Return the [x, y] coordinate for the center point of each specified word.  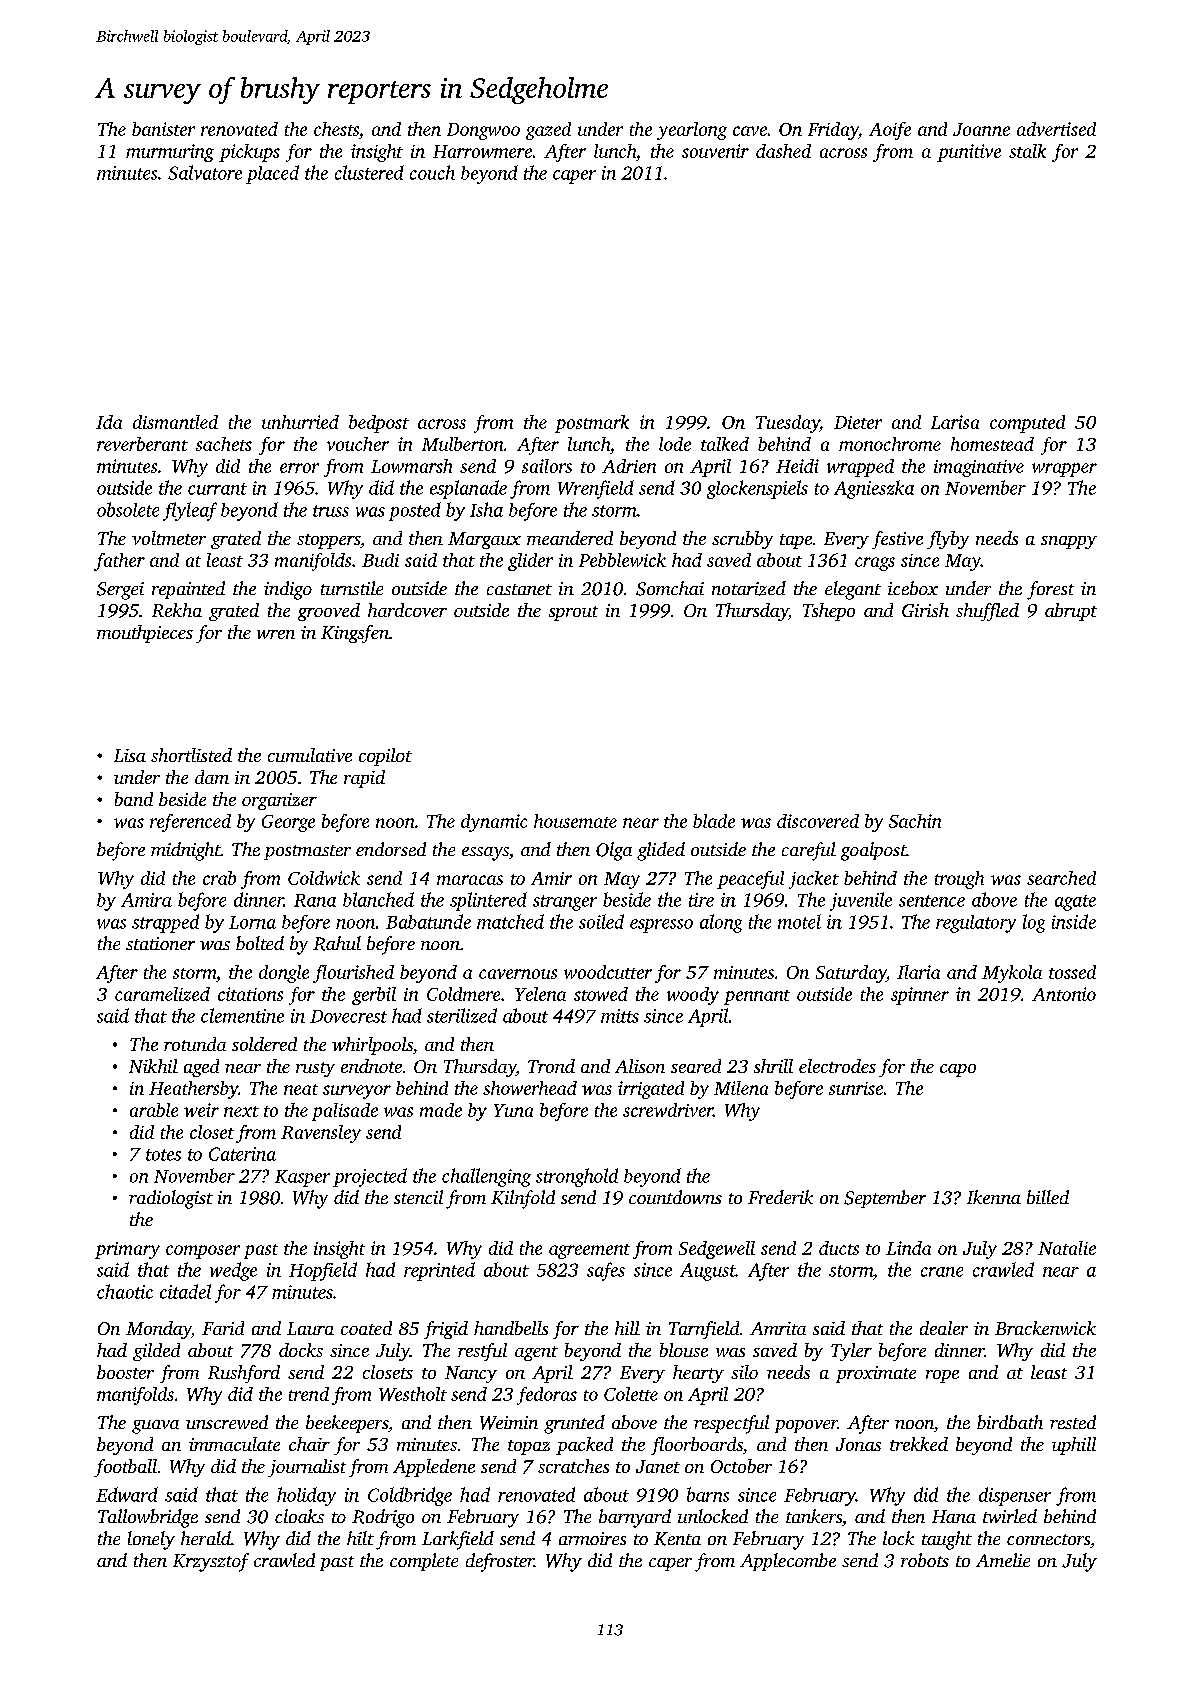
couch [432, 172]
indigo [288, 590]
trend [309, 1394]
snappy [1069, 542]
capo [958, 1070]
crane [942, 1272]
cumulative [310, 755]
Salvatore [205, 172]
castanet [519, 589]
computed [1027, 424]
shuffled [987, 612]
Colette [631, 1394]
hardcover [407, 610]
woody [693, 996]
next [241, 1111]
